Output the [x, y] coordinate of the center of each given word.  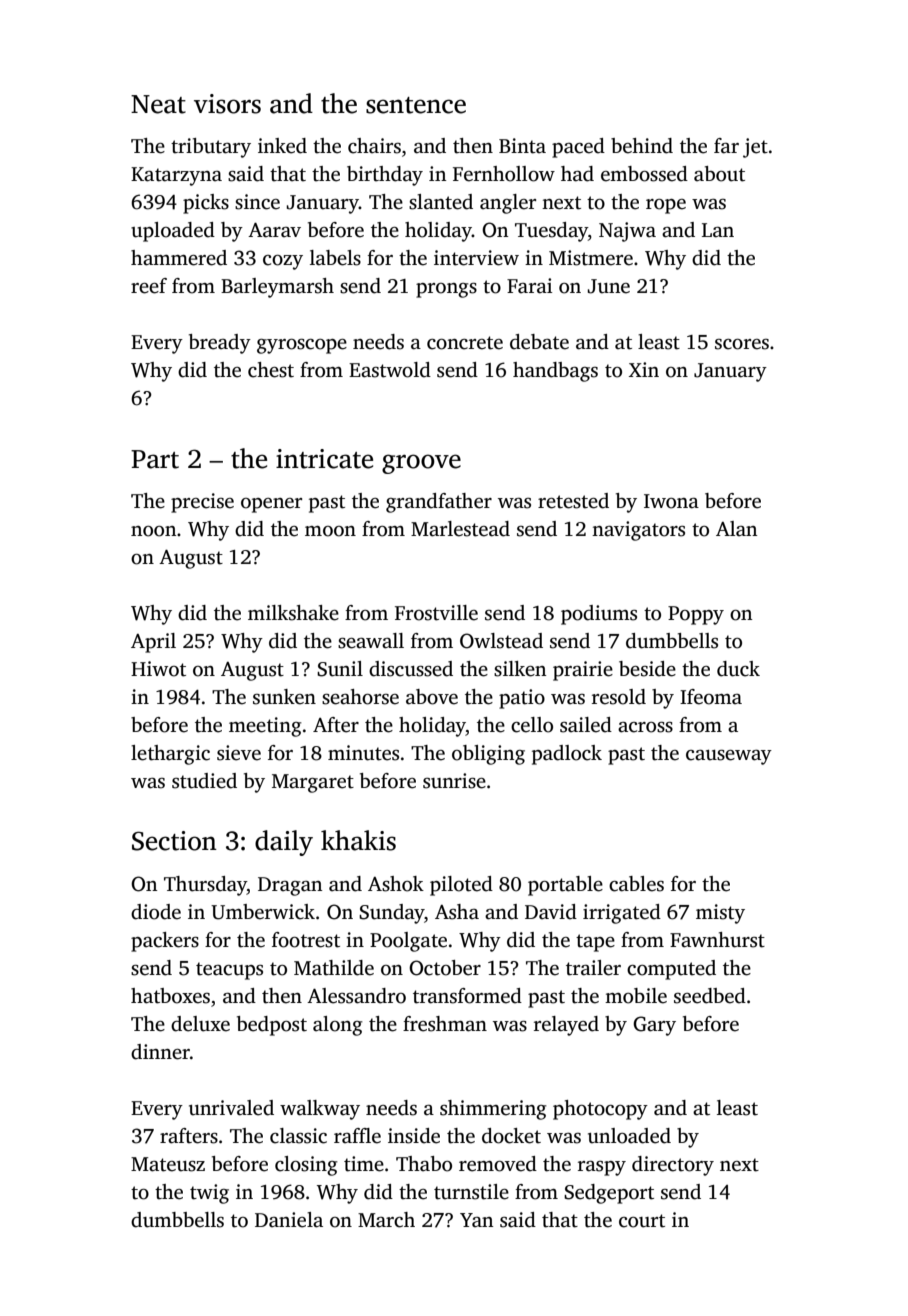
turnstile [471, 1192]
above [432, 697]
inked [282, 146]
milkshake [293, 613]
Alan [736, 528]
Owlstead [501, 641]
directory [673, 1166]
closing [306, 1166]
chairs [374, 146]
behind [642, 146]
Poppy [696, 615]
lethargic [170, 755]
